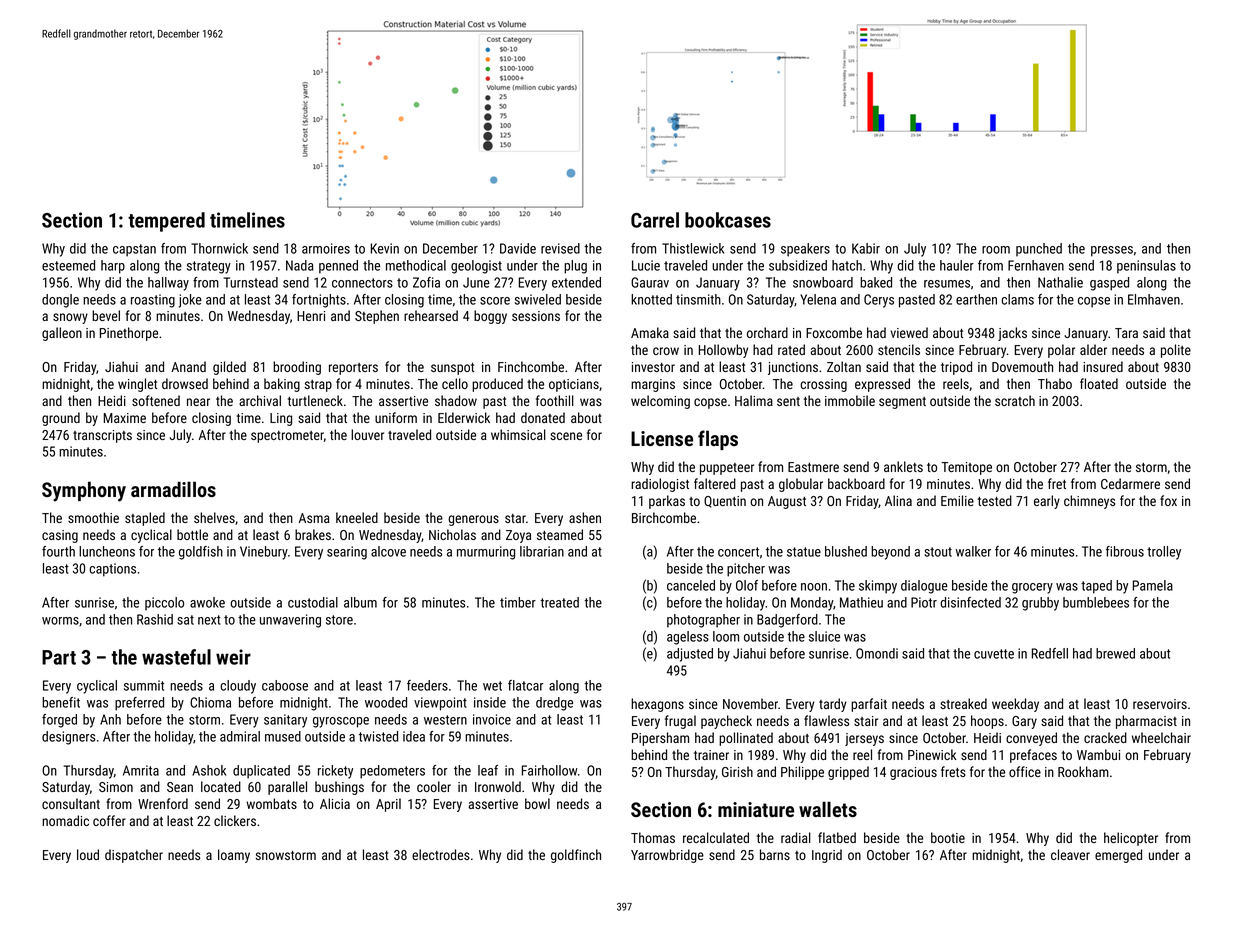  I want to click on speakers, so click(805, 250).
